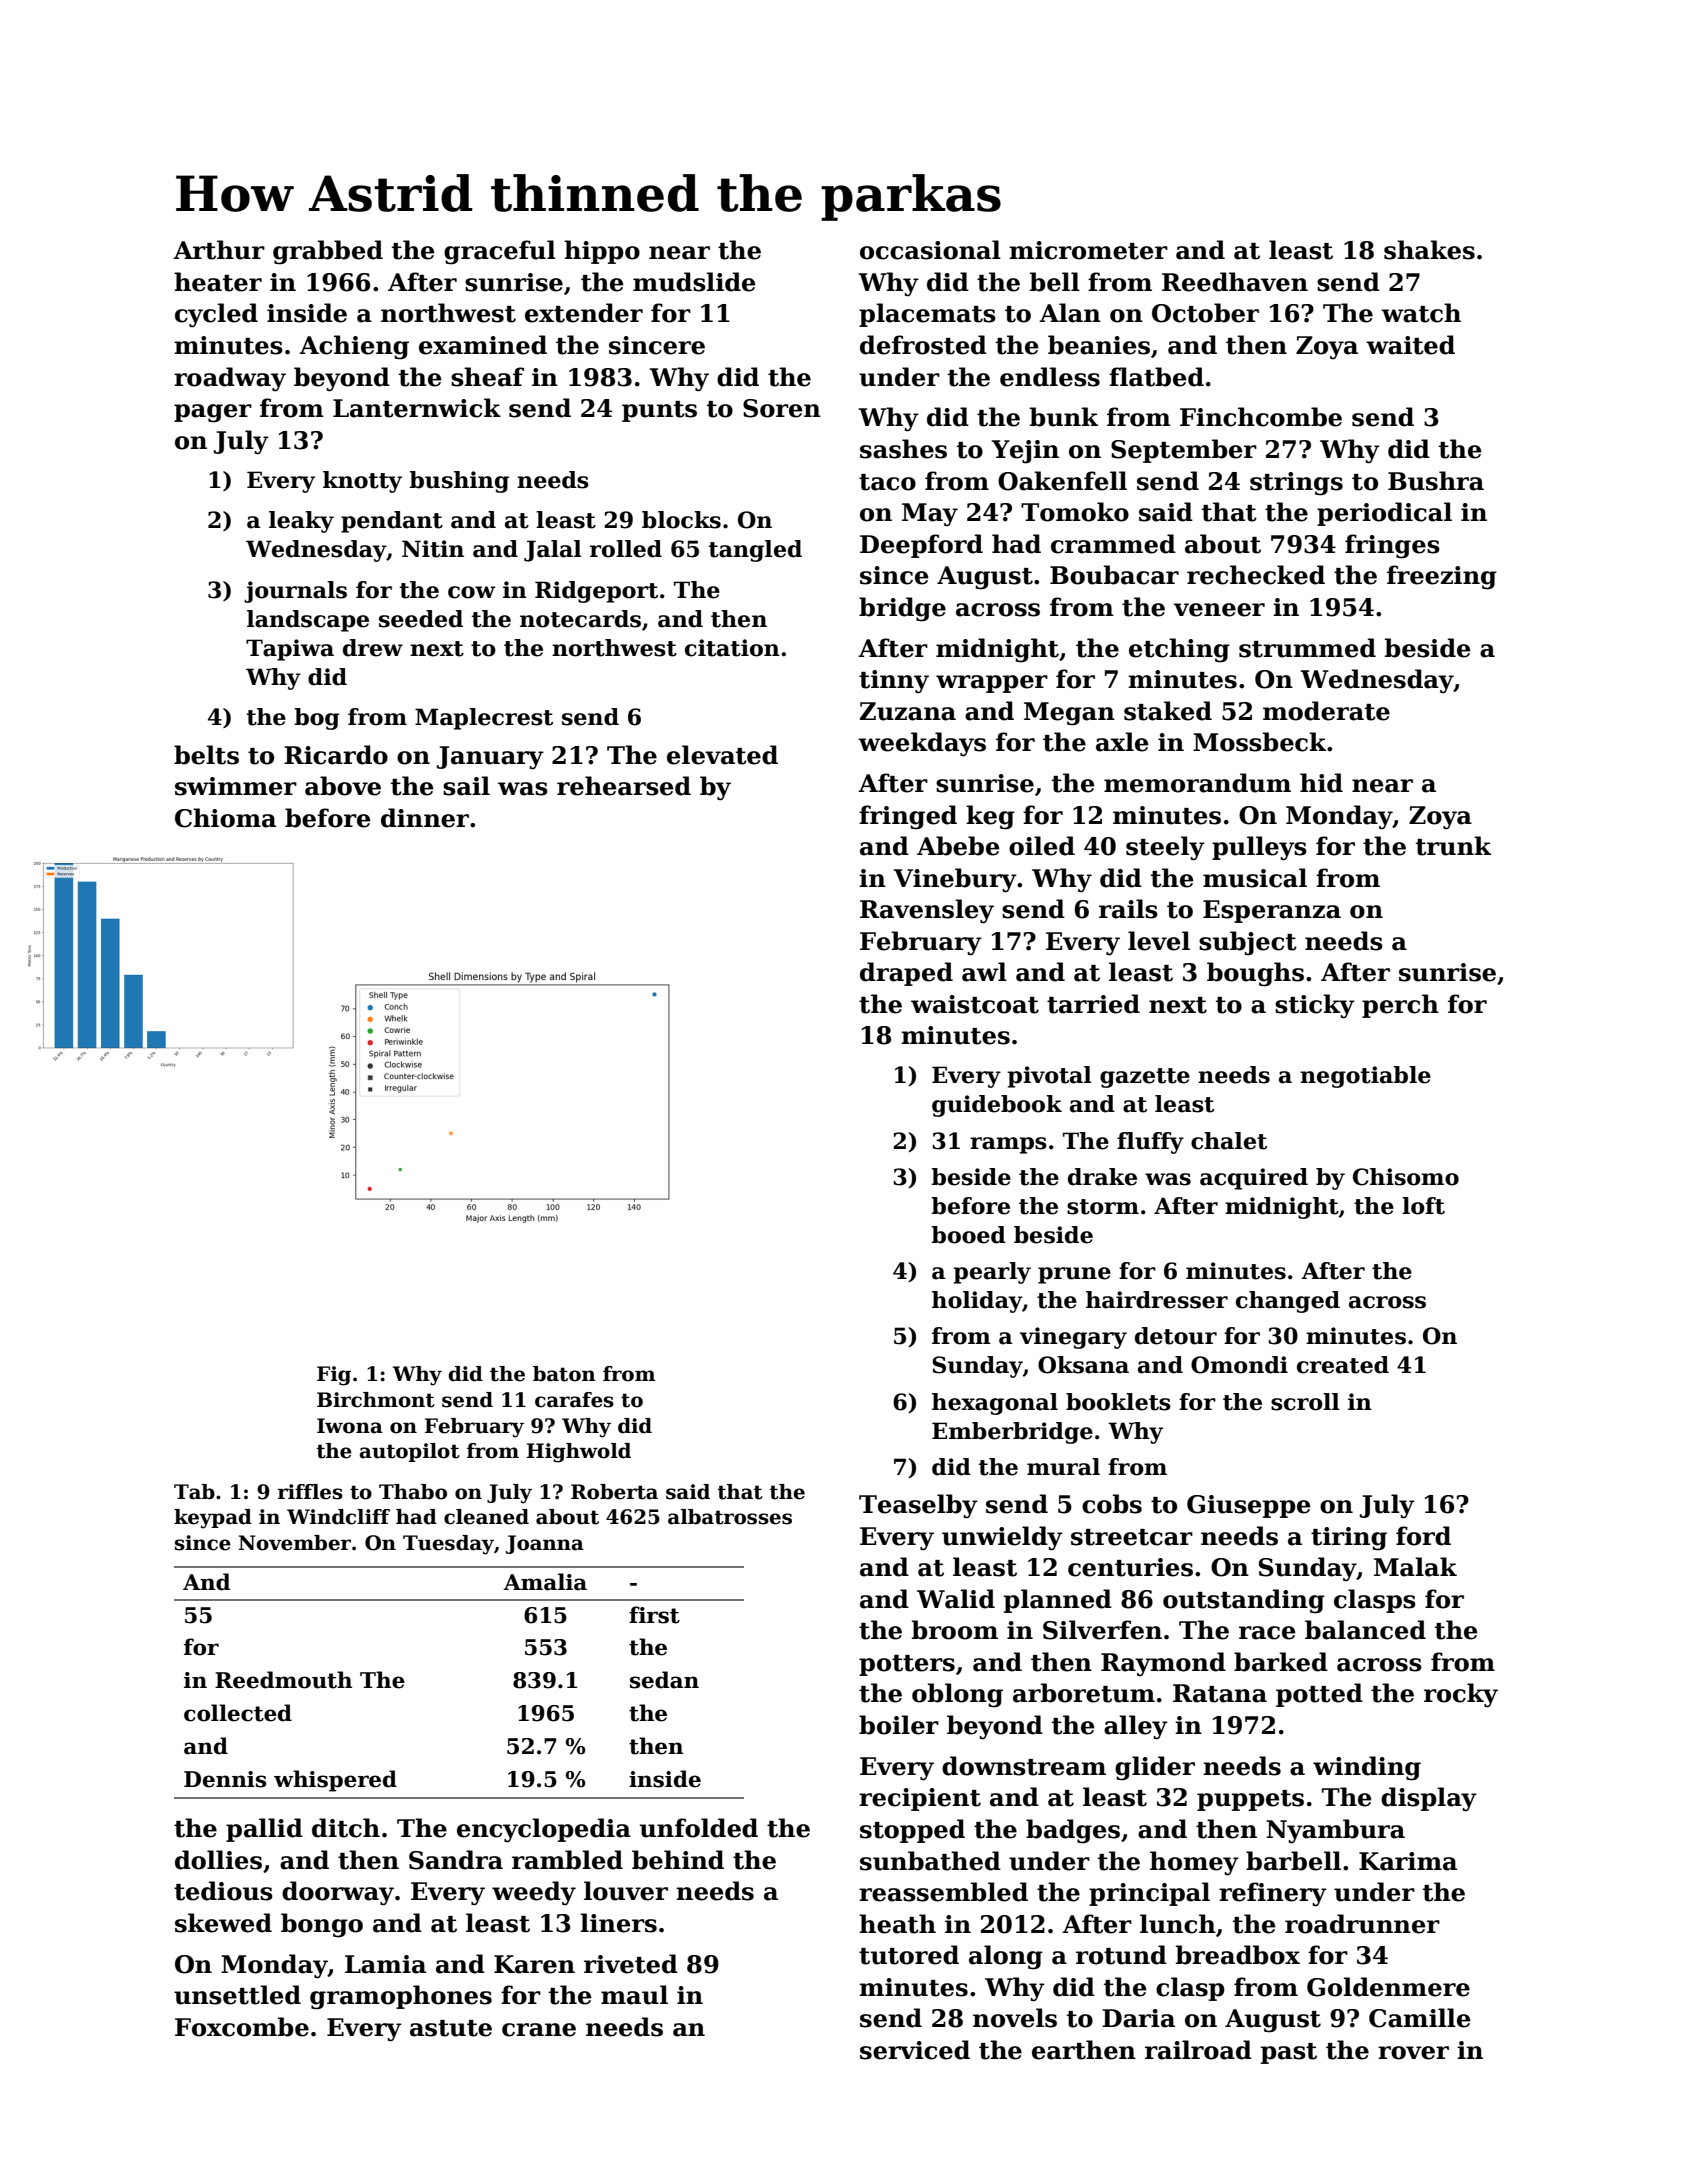 This document has width=1683, height=2178. I want to click on Chioma, so click(225, 818).
